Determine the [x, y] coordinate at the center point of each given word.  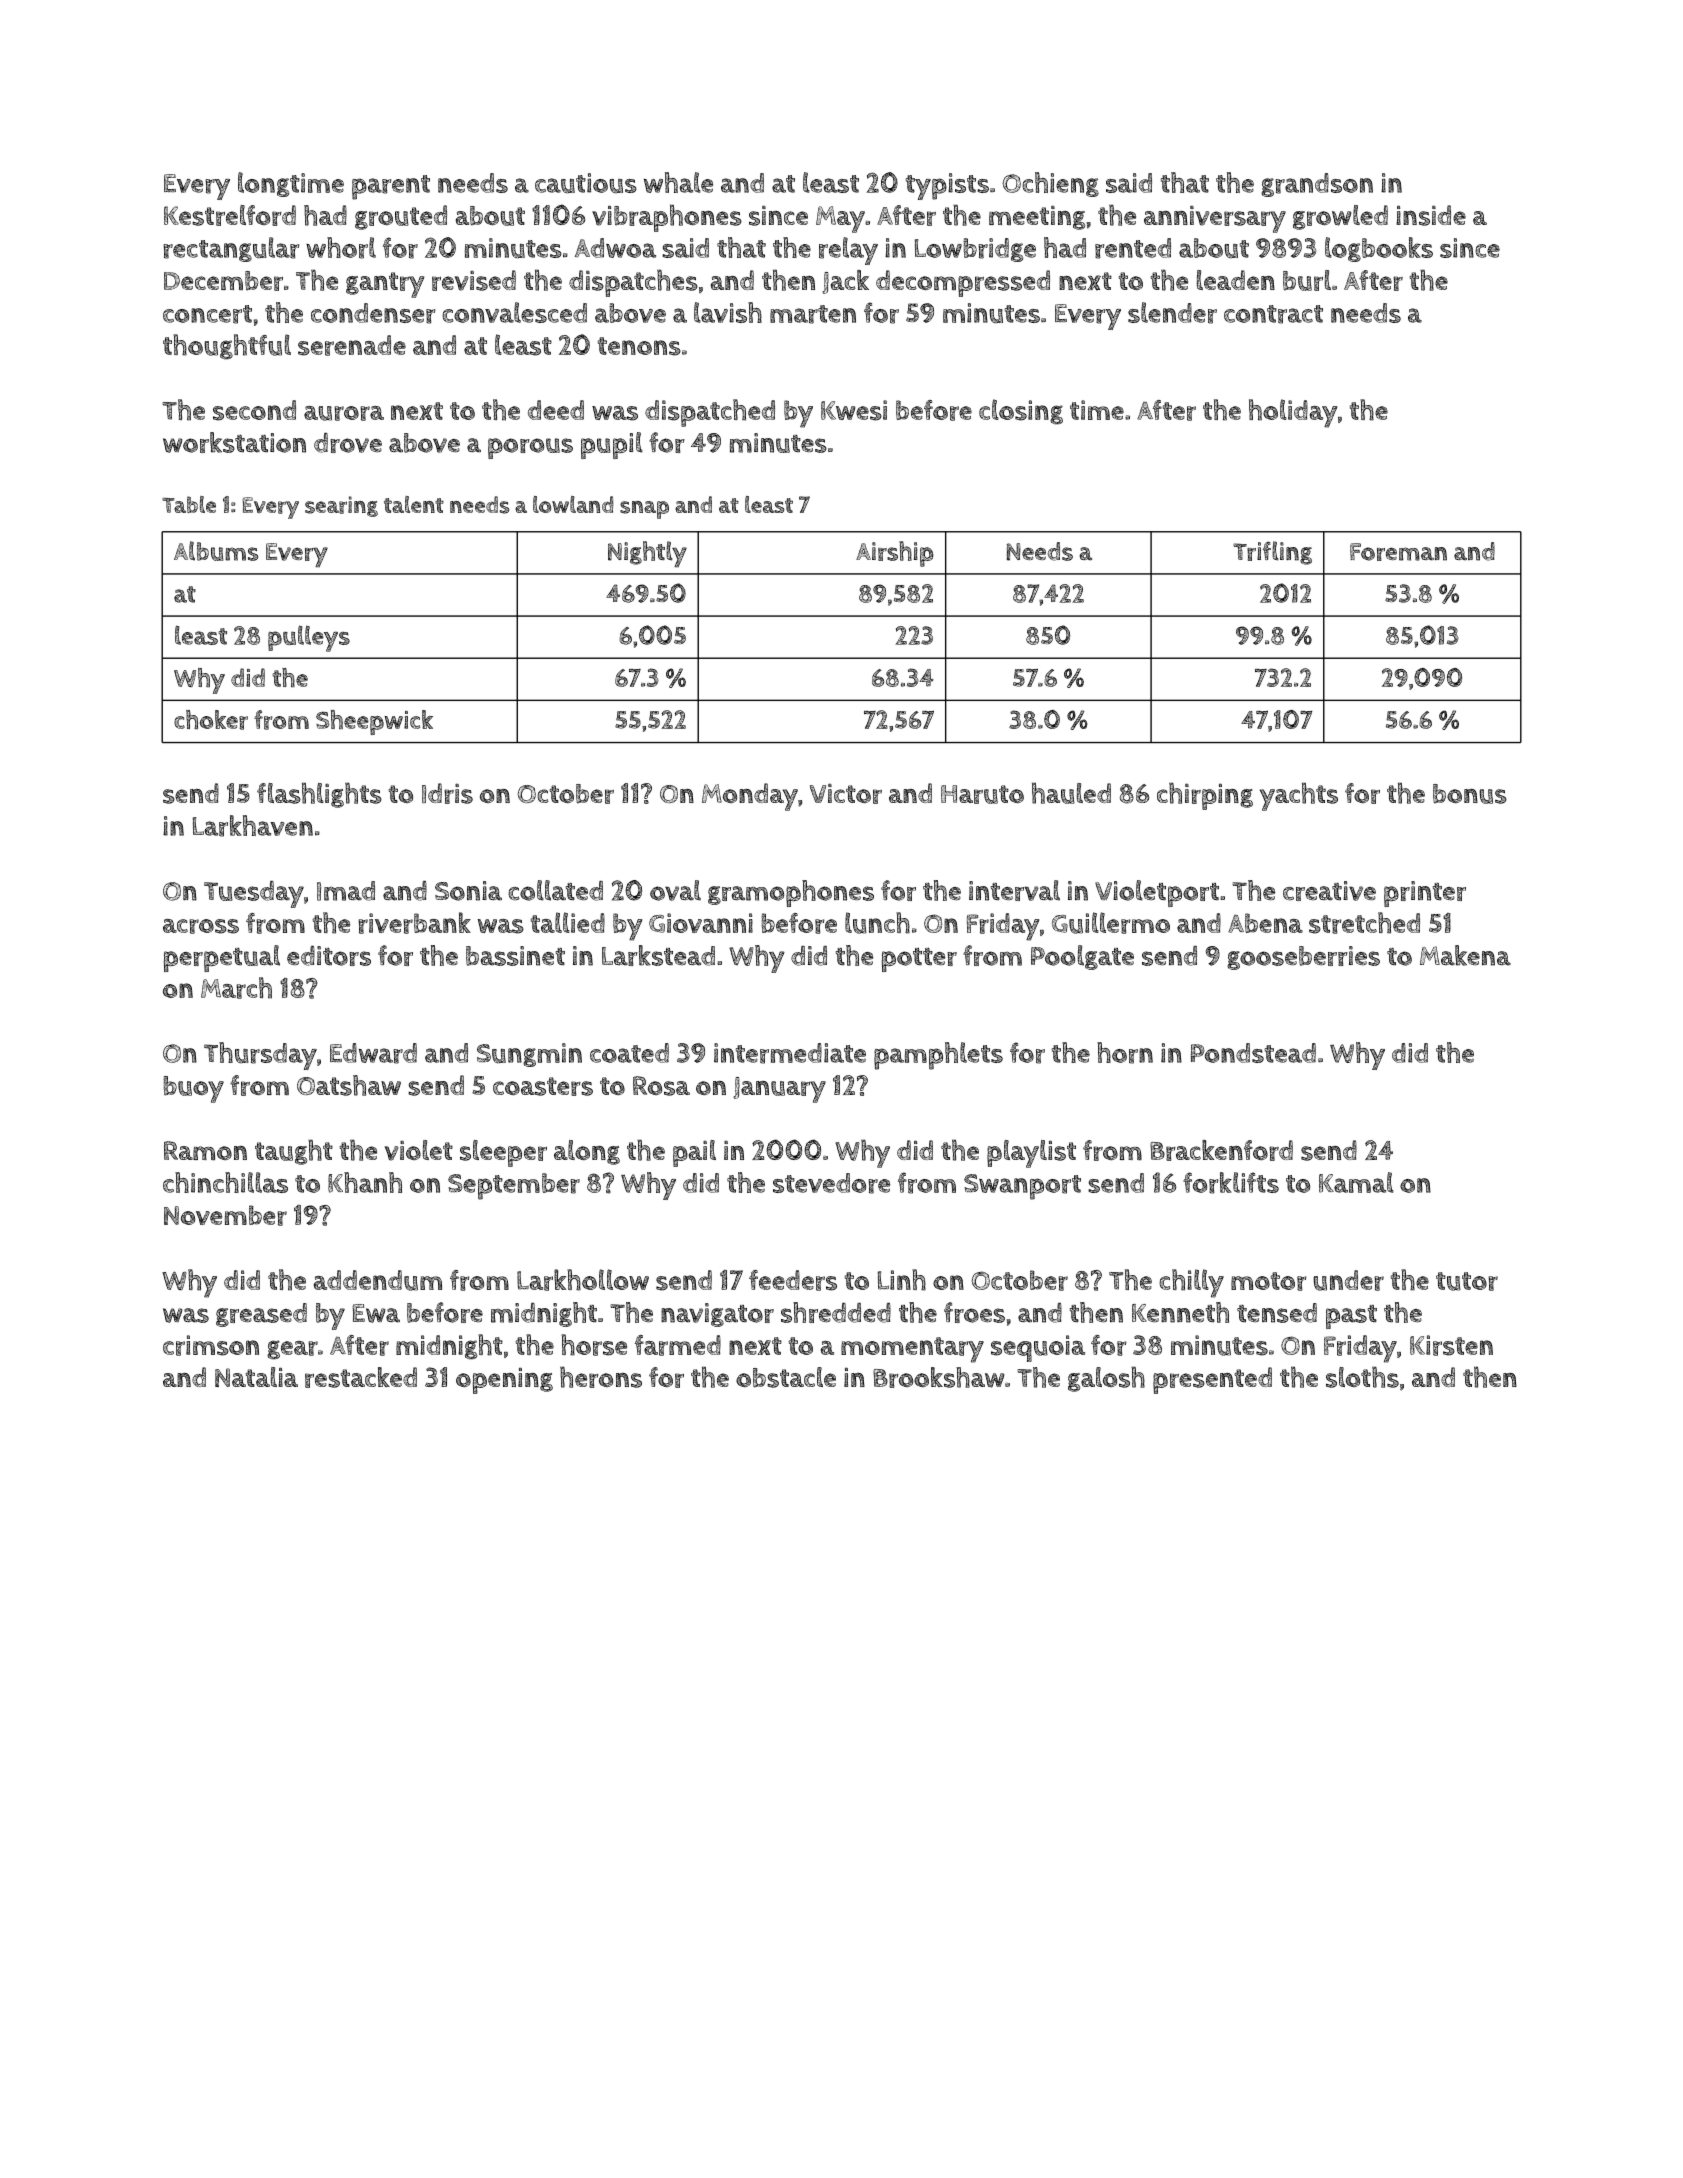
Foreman [1398, 552]
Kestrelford [230, 215]
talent [414, 504]
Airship [894, 554]
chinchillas [225, 1182]
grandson [1317, 185]
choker [211, 720]
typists [947, 186]
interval [1014, 890]
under [1348, 1280]
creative [1329, 891]
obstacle [786, 1377]
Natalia [256, 1377]
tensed [1277, 1313]
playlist [1031, 1154]
